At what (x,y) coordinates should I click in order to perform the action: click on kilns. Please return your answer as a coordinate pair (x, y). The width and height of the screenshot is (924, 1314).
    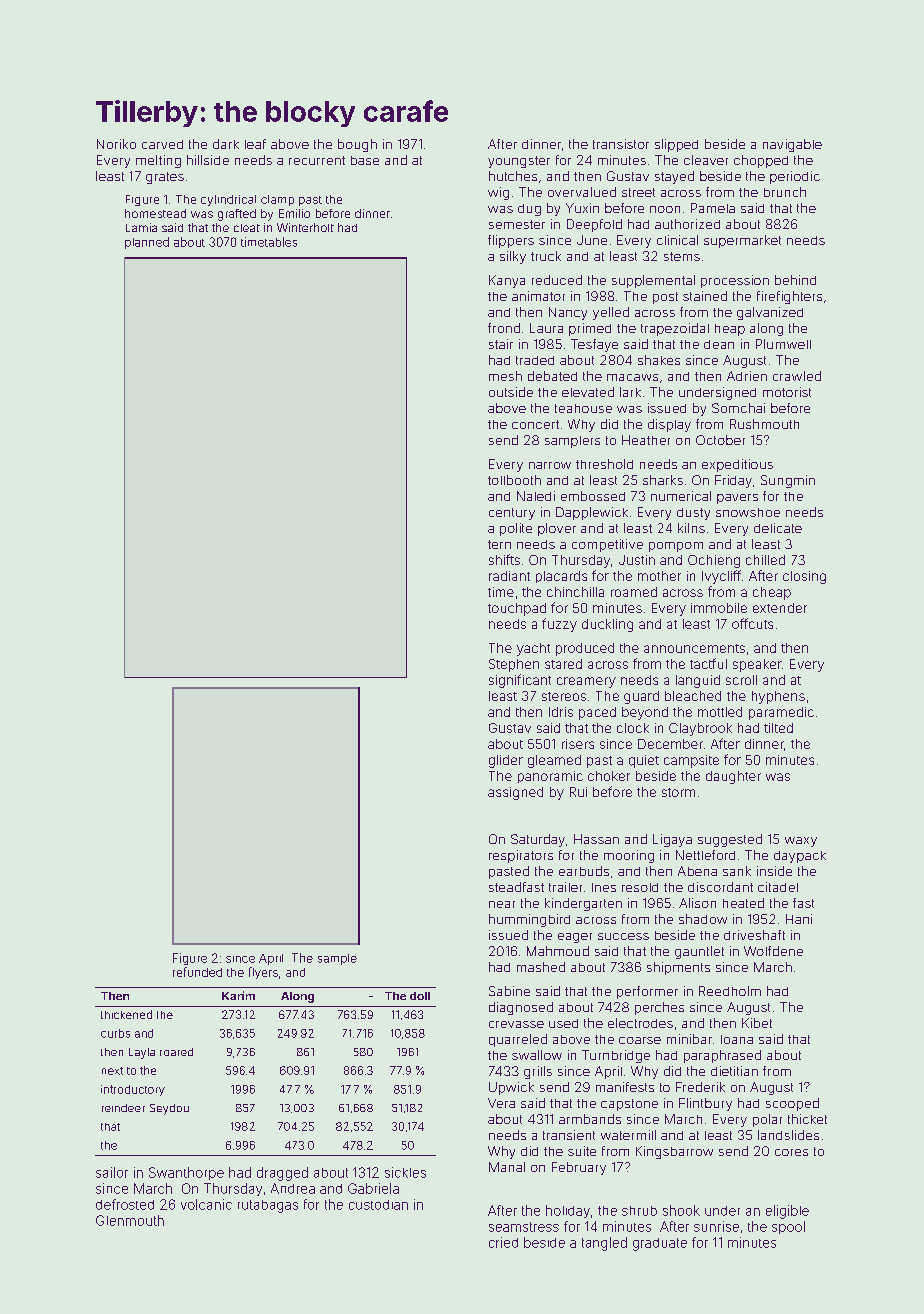
    Looking at the image, I should click on (691, 528).
